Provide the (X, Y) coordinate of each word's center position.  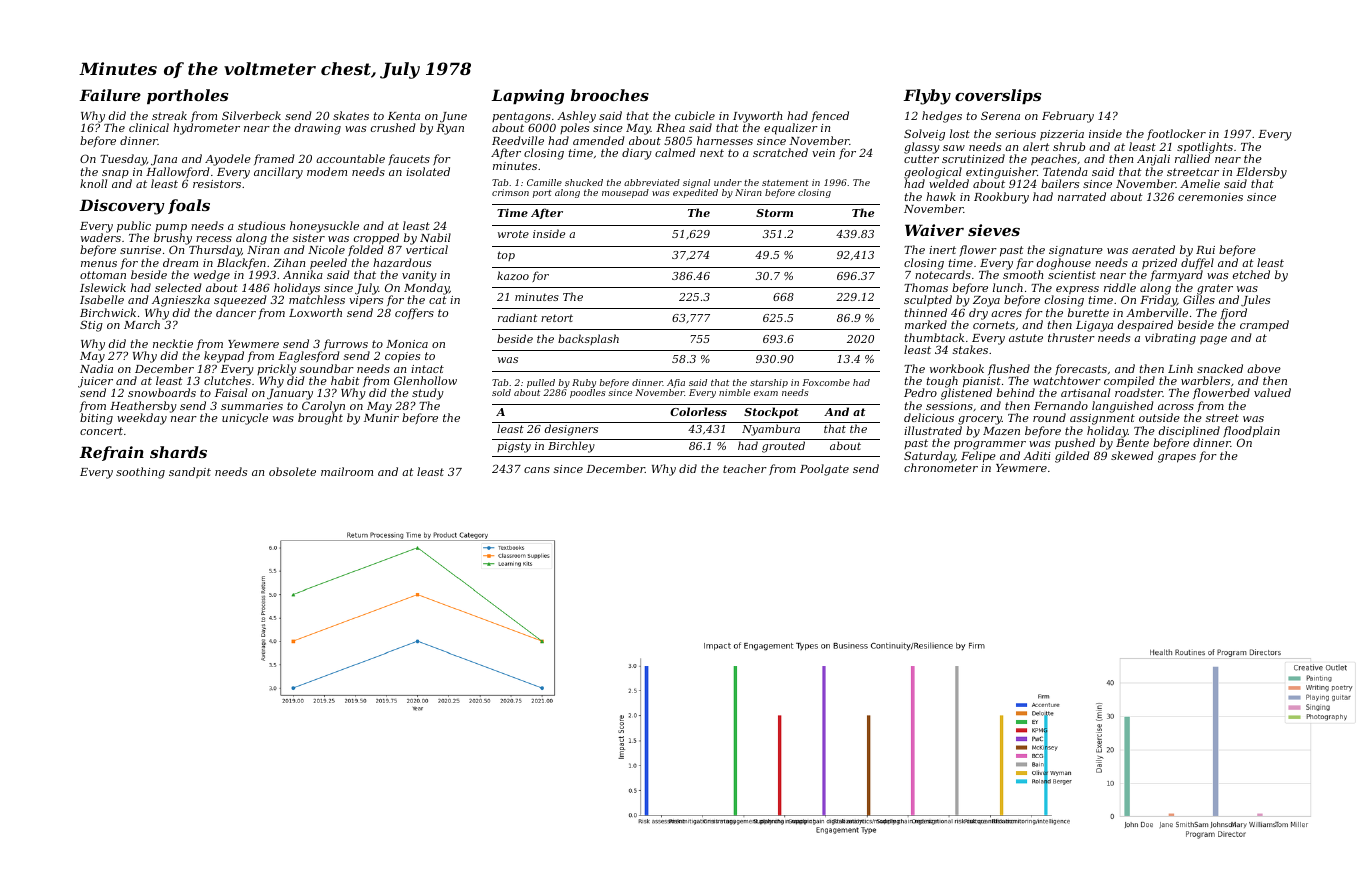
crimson (510, 192)
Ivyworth (757, 117)
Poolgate (824, 470)
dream (180, 262)
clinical (149, 127)
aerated (1153, 249)
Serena (1000, 115)
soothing (140, 473)
